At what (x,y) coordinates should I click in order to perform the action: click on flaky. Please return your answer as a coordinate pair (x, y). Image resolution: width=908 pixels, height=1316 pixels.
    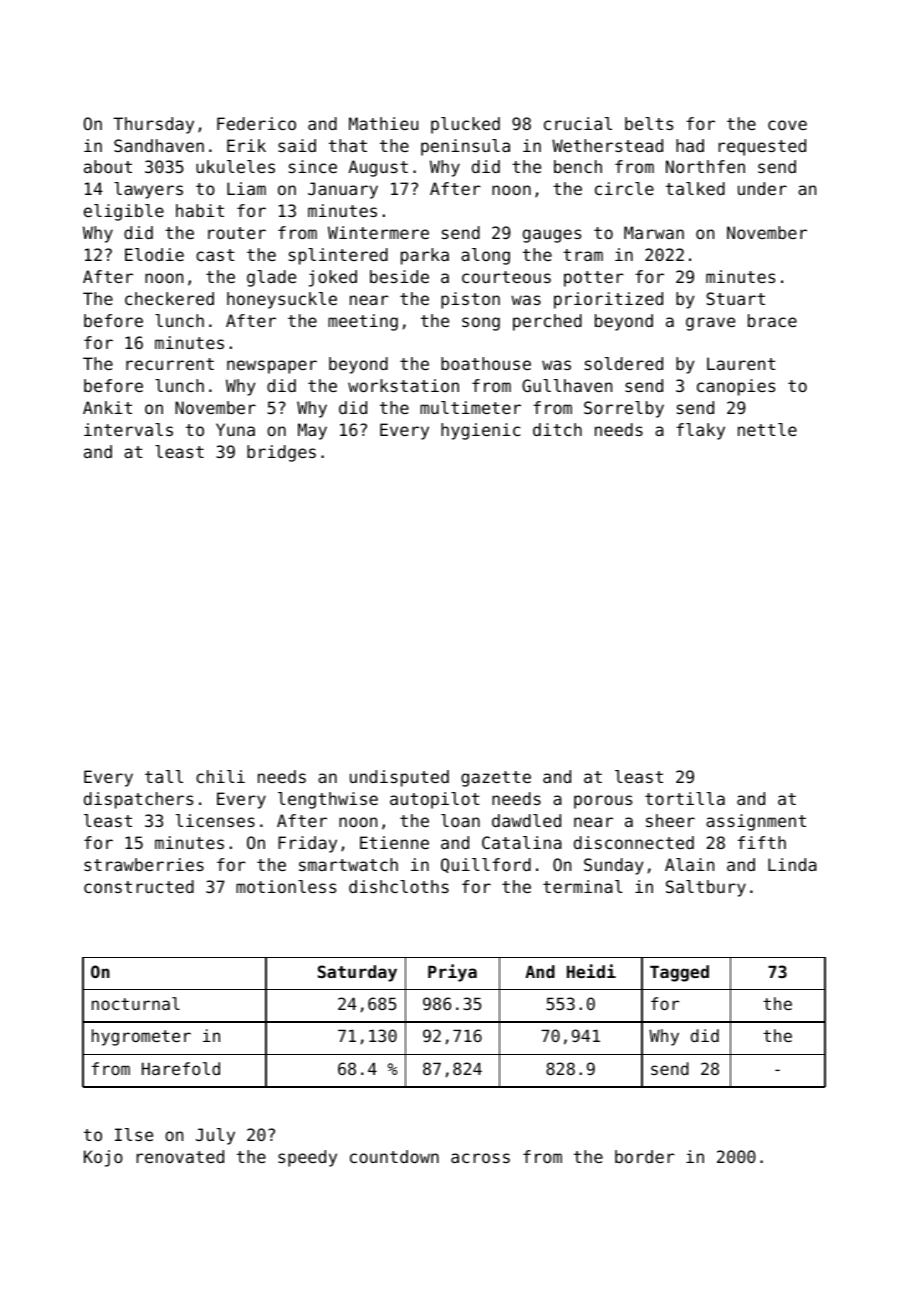
    Looking at the image, I should click on (700, 431).
